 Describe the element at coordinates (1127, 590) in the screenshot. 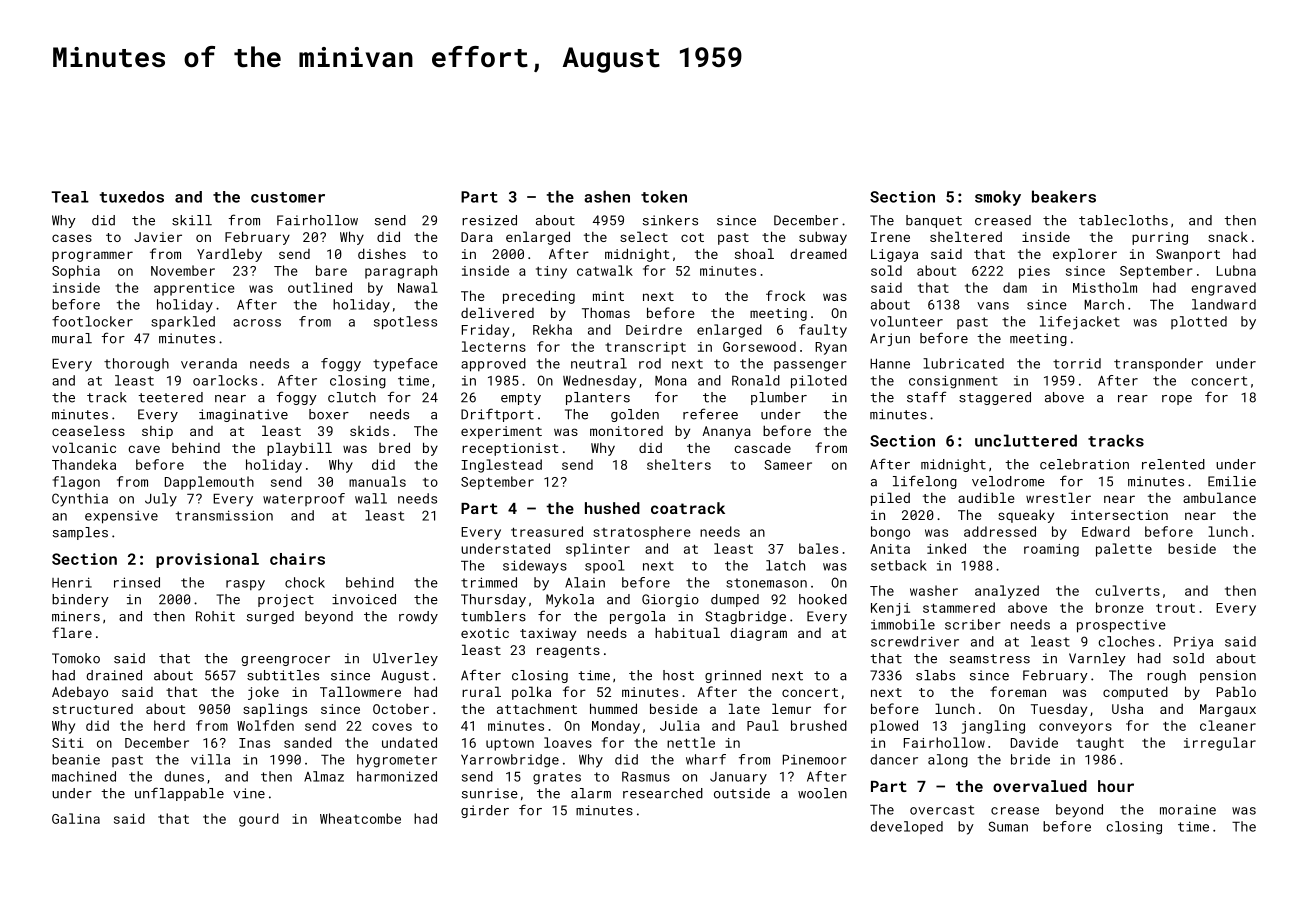

I see `culverts` at that location.
